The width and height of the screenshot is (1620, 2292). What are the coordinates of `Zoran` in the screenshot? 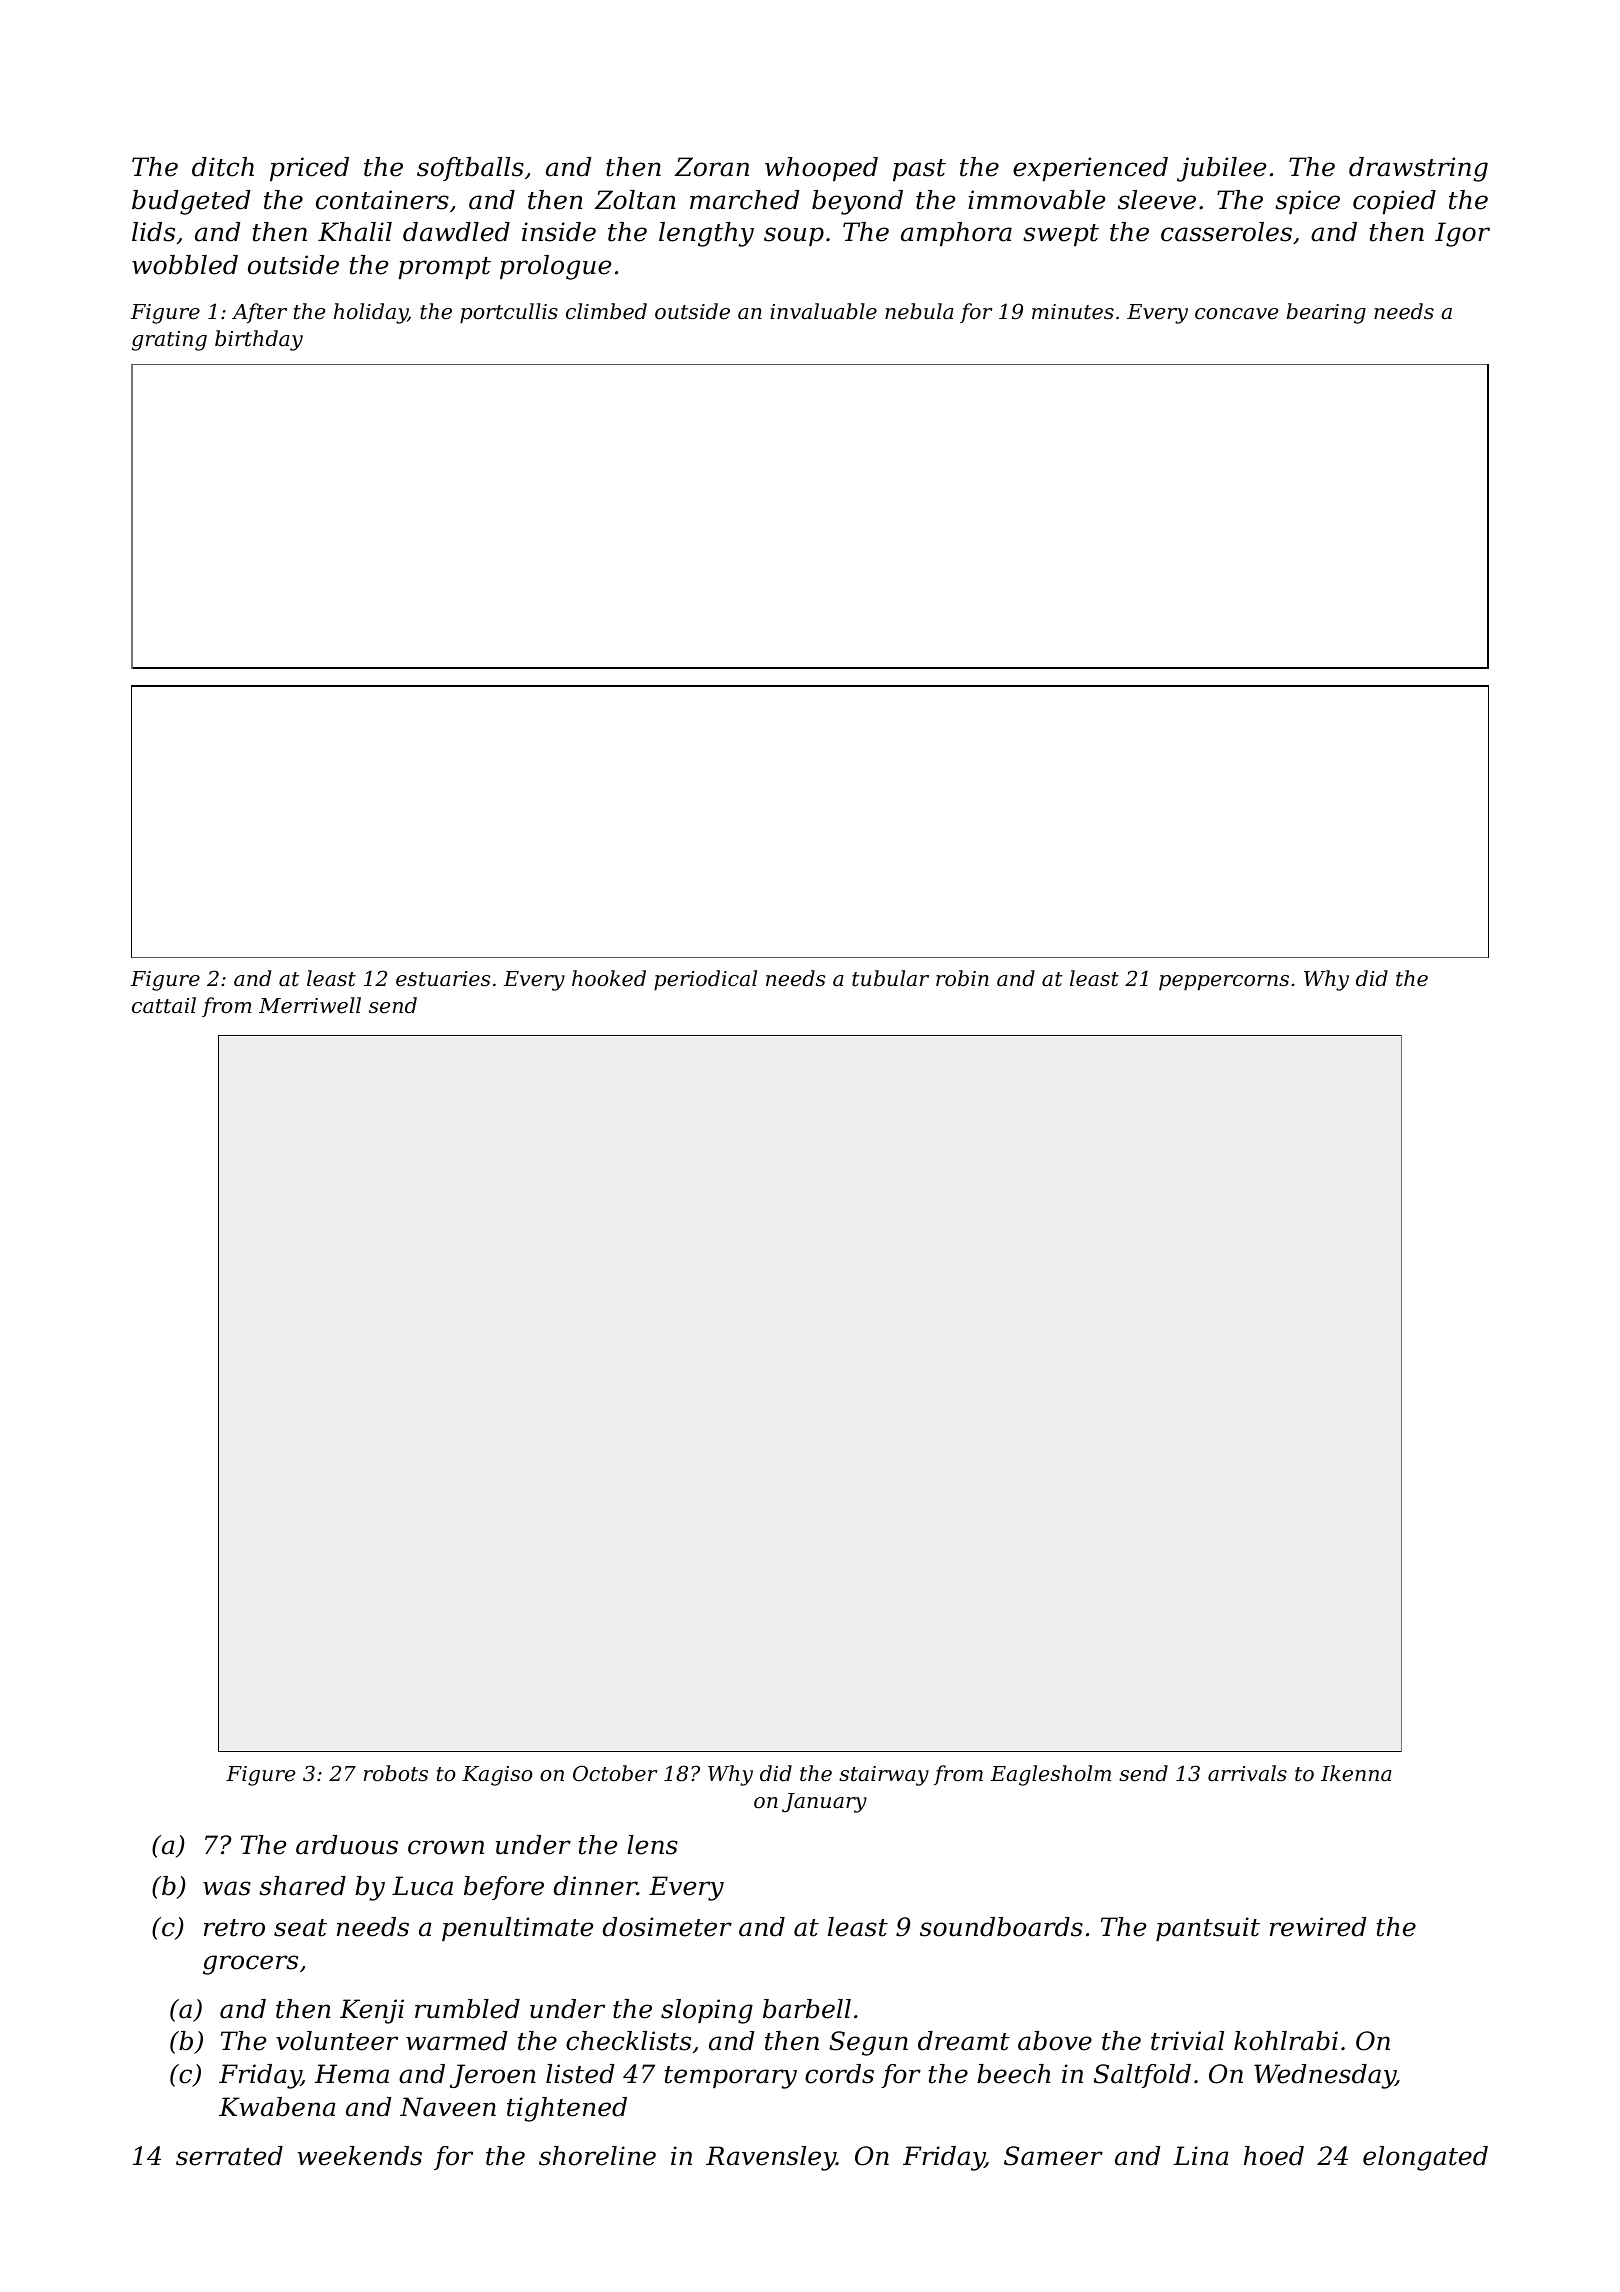 It's located at (711, 167).
